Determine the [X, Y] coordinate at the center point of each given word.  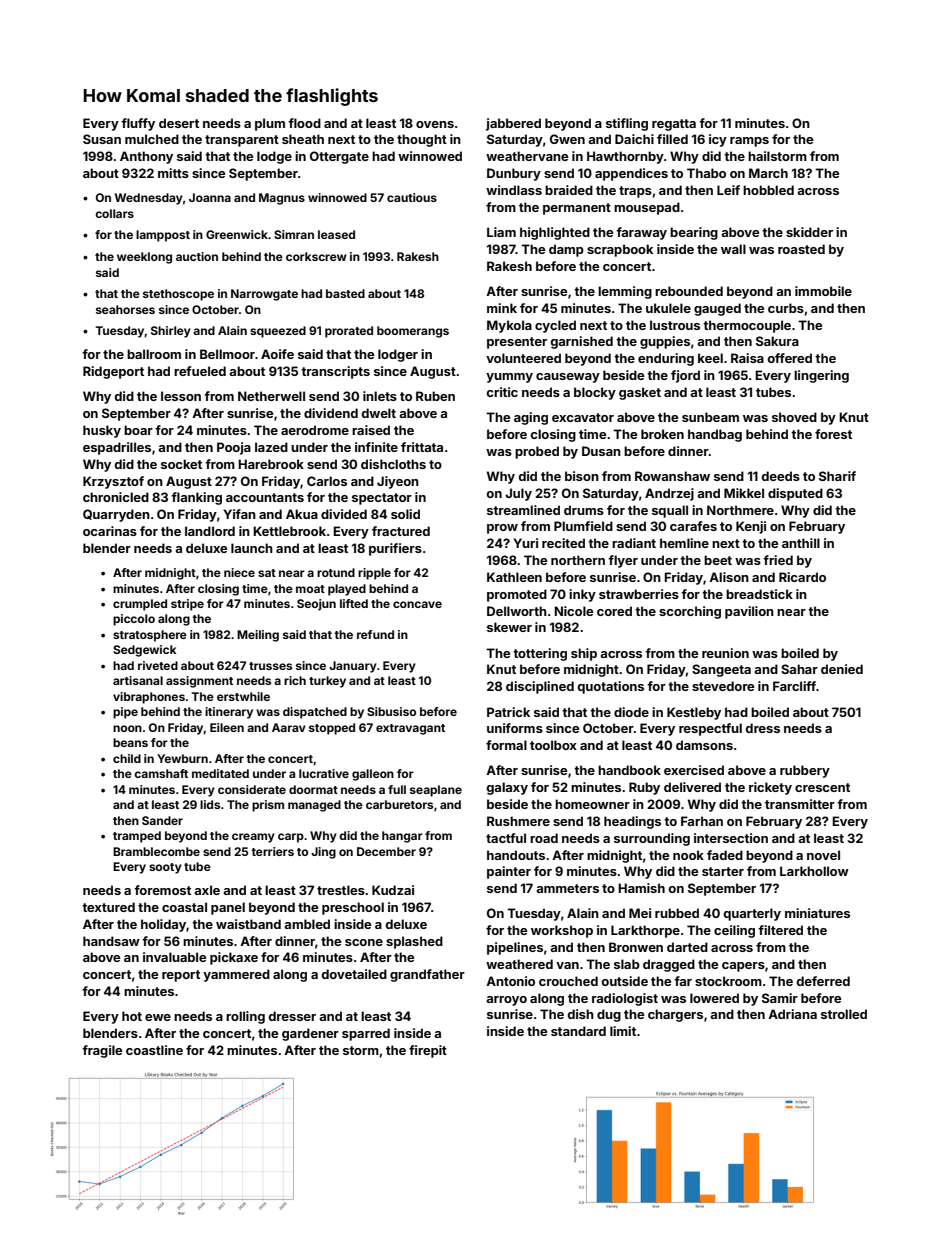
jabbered [513, 124]
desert [179, 123]
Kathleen [514, 577]
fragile [102, 1051]
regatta [674, 125]
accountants [265, 497]
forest [833, 434]
